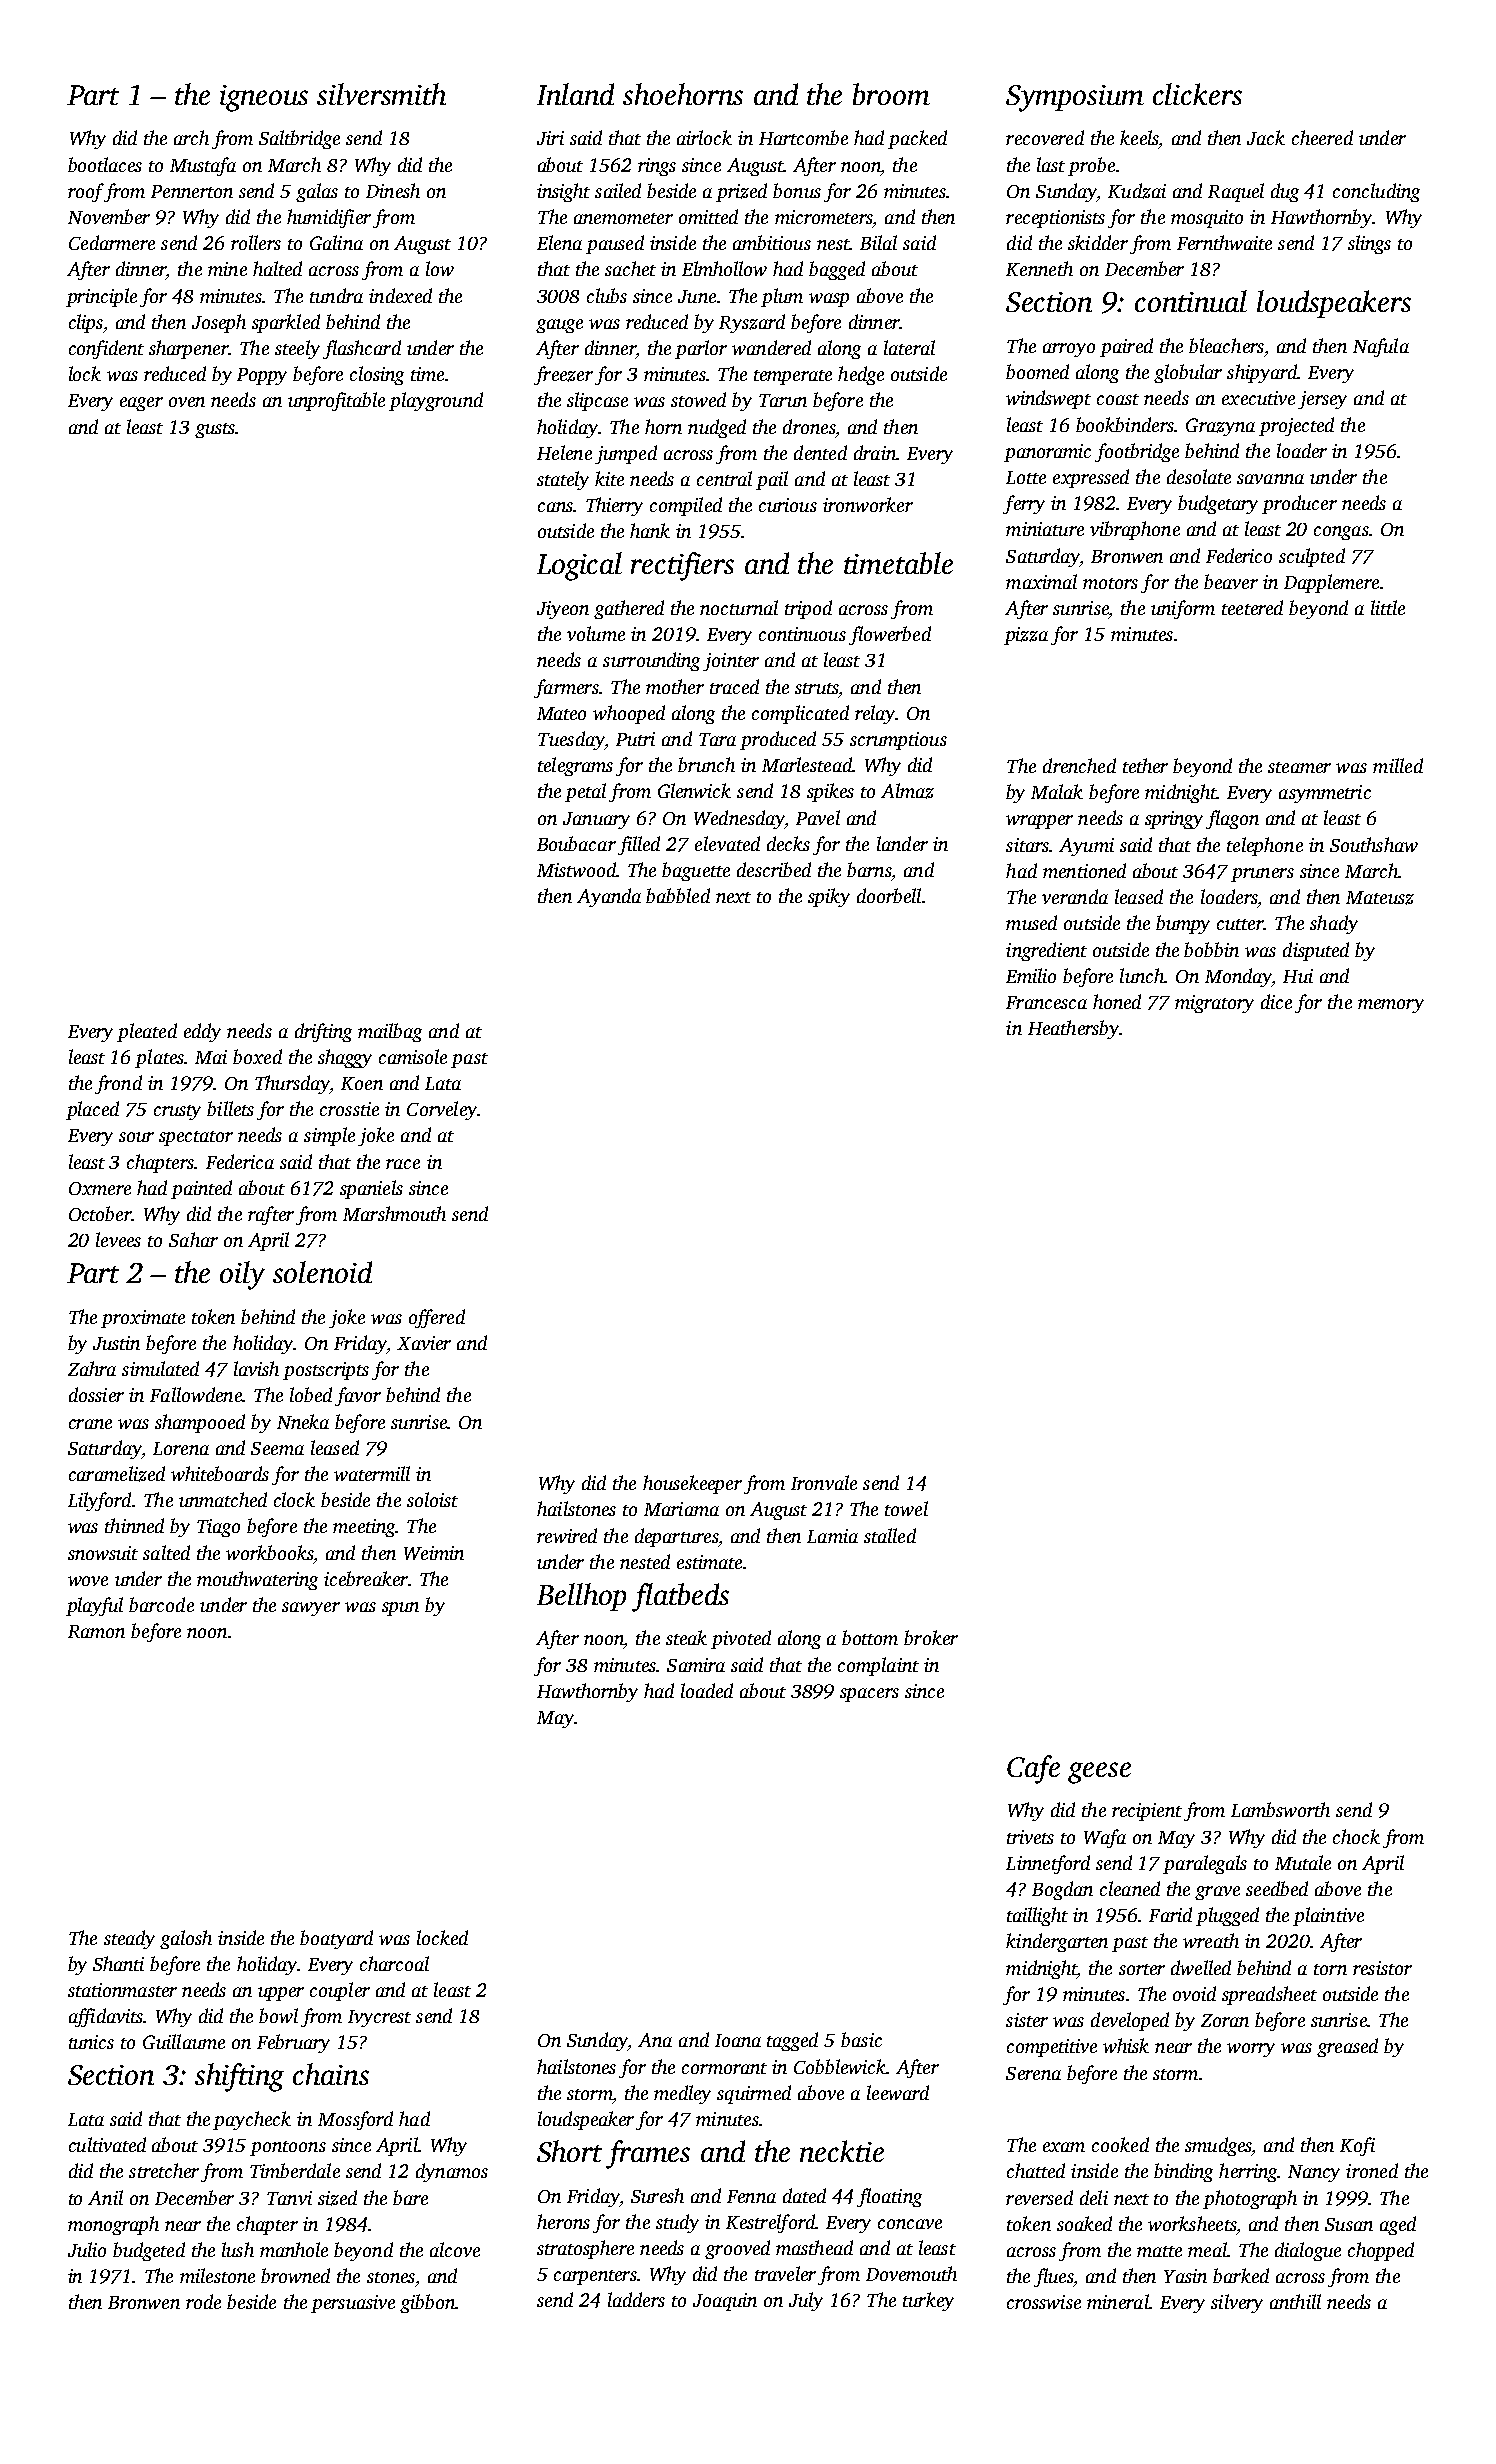 Image resolution: width=1496 pixels, height=2464 pixels. Describe the element at coordinates (575, 94) in the screenshot. I see `Inland` at that location.
